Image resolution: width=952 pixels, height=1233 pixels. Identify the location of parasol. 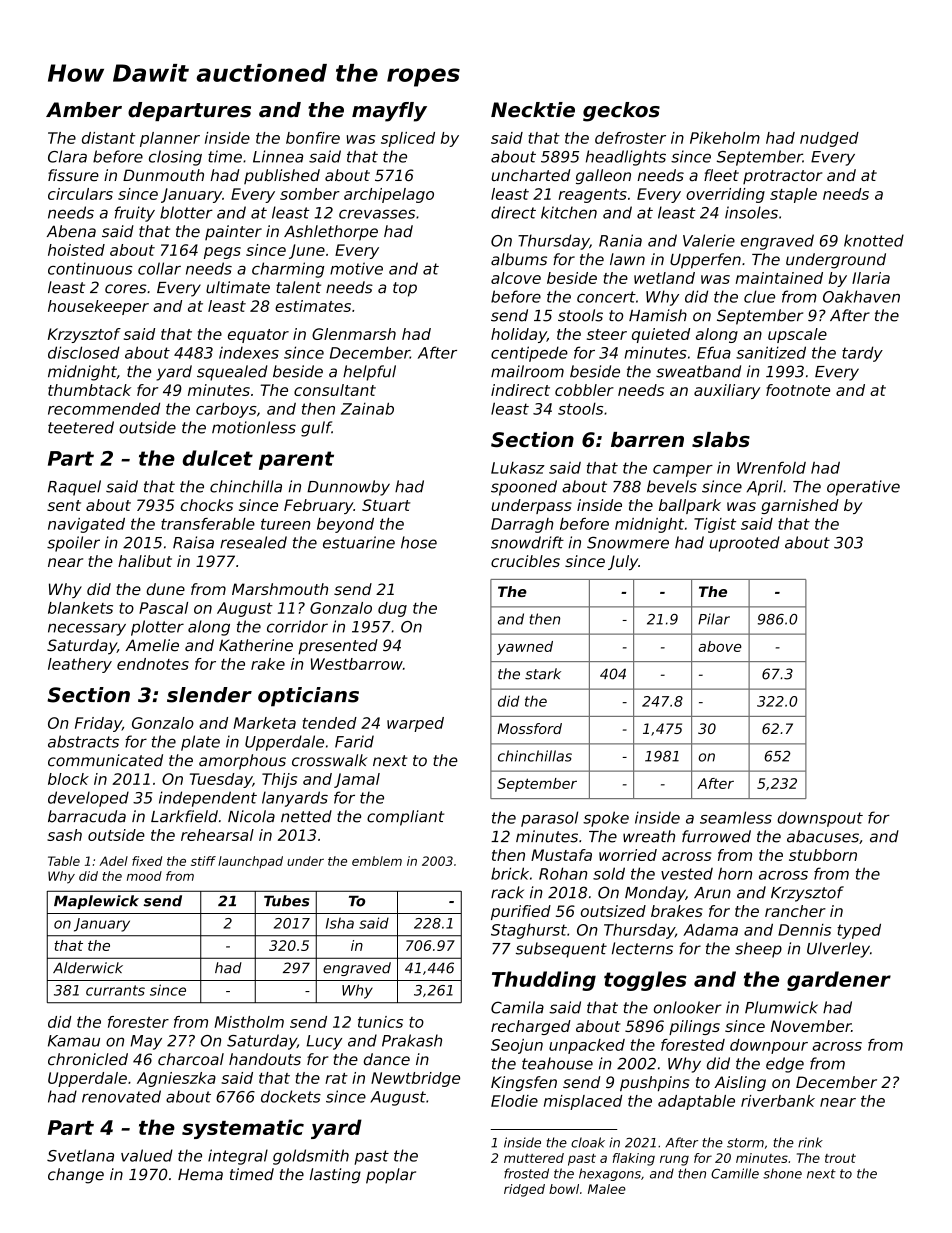
(549, 819).
